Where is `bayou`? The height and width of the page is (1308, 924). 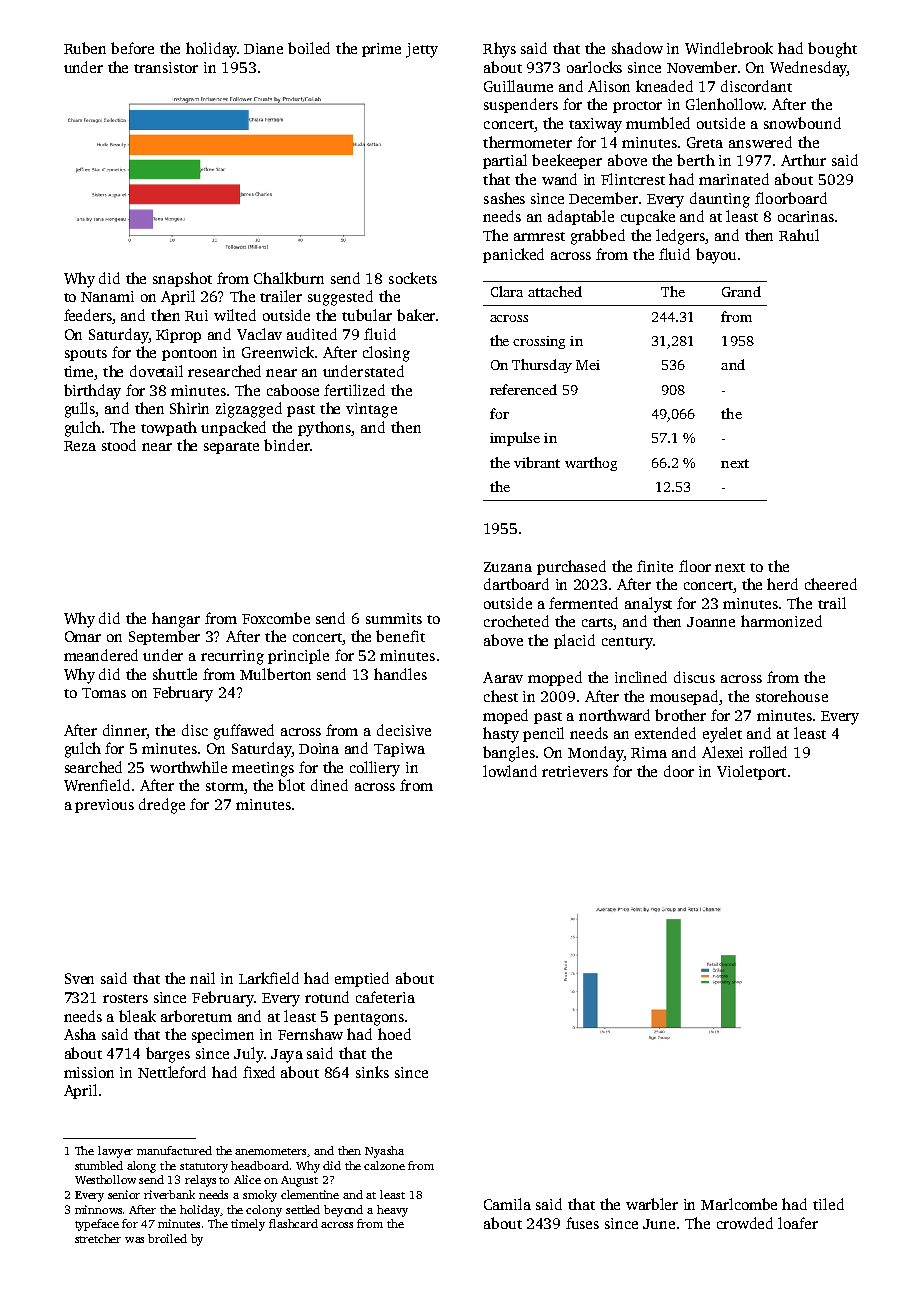
bayou is located at coordinates (716, 256).
